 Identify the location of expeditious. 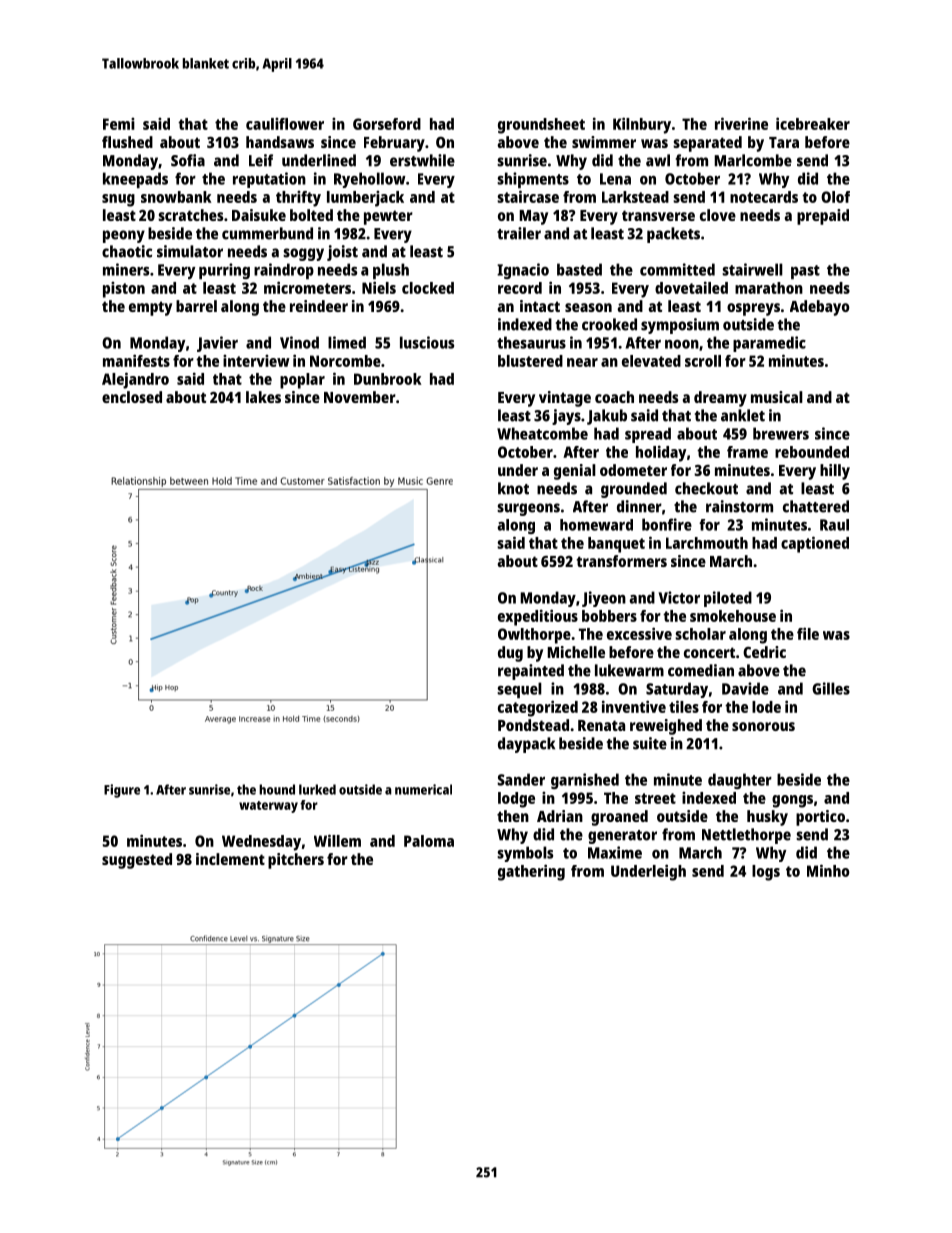
(538, 617).
